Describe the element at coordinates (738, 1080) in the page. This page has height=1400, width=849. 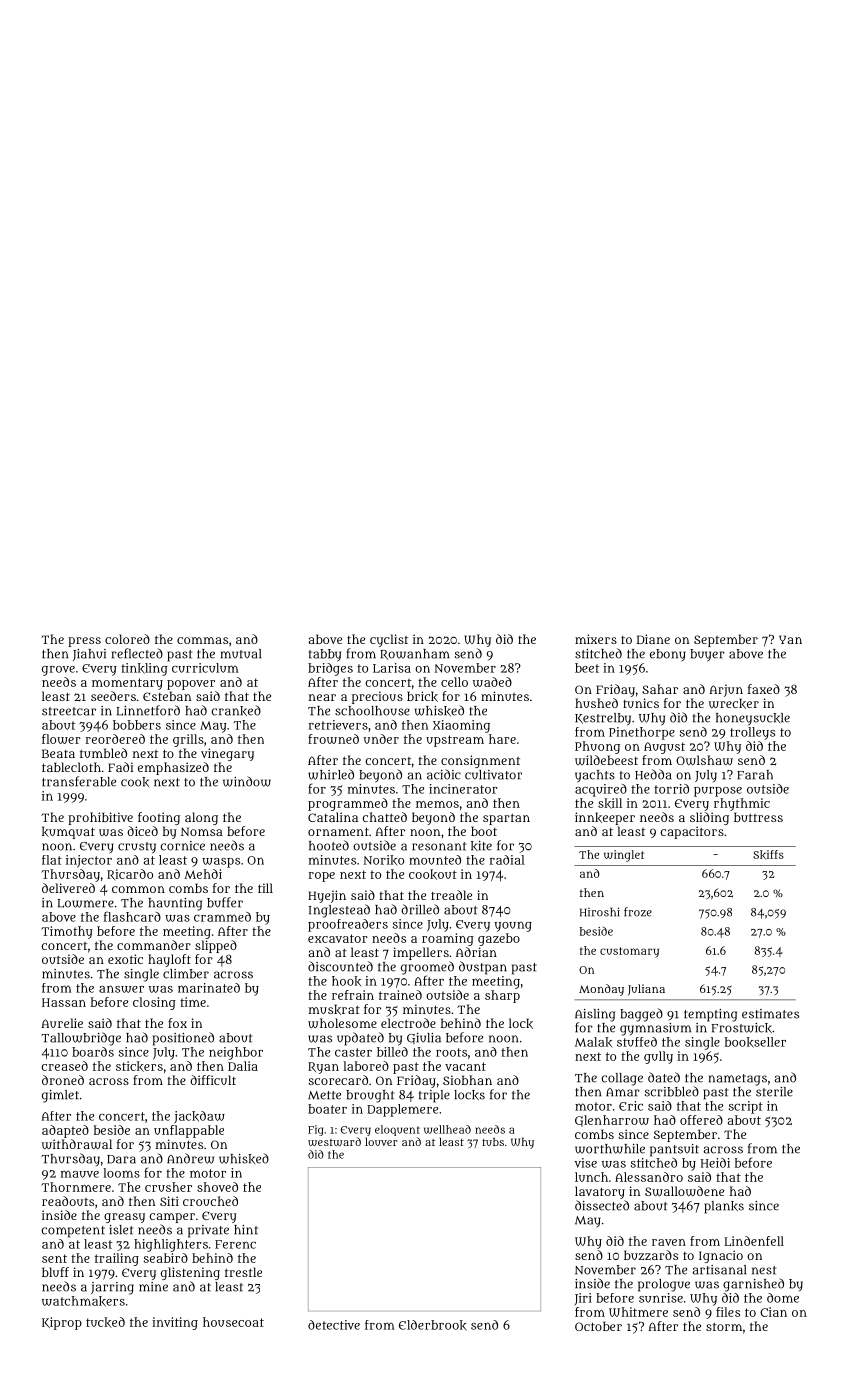
I see `nametags` at that location.
